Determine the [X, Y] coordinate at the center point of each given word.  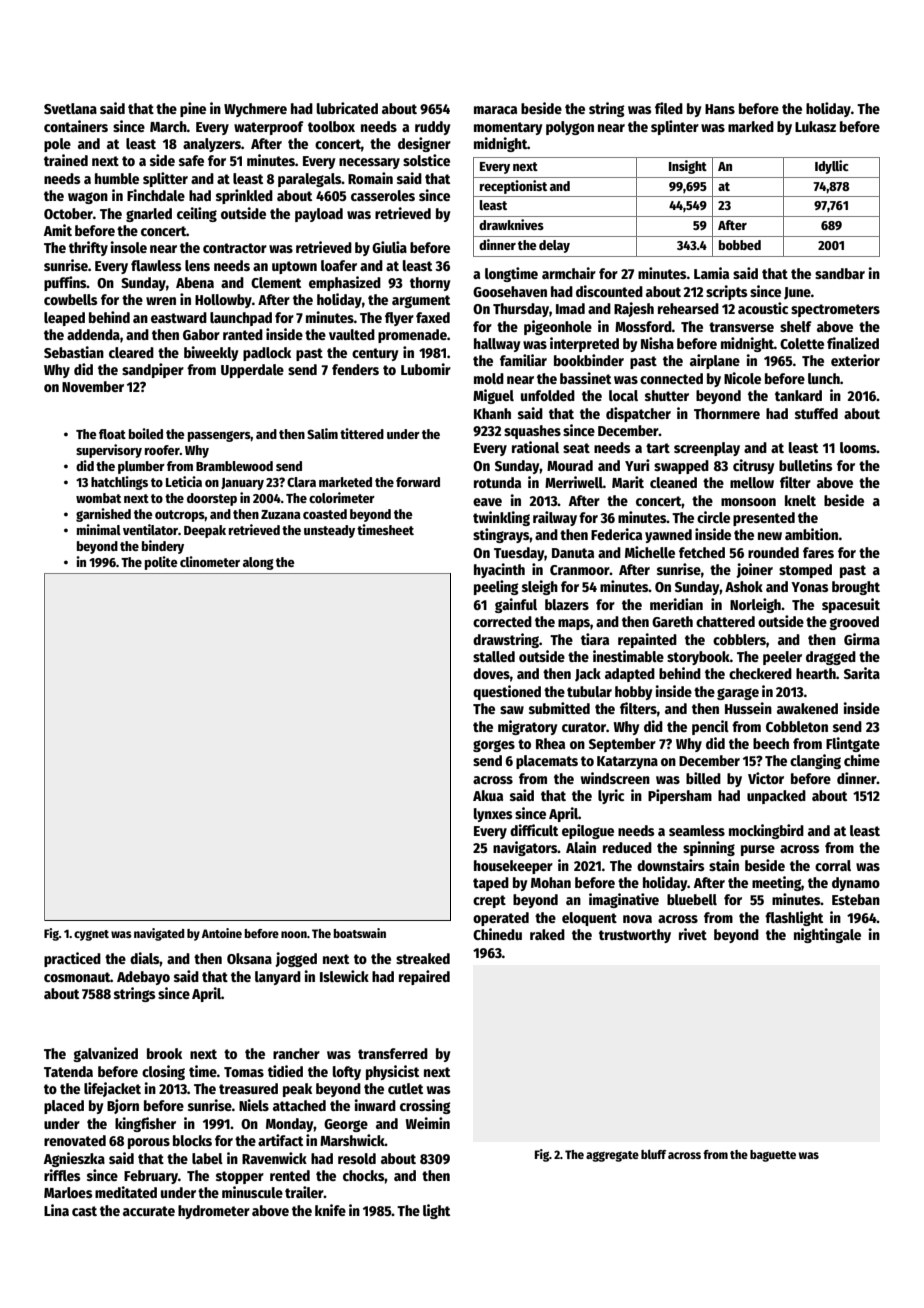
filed [669, 108]
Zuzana [281, 514]
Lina [56, 1210]
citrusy [754, 466]
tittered [362, 433]
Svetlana [70, 108]
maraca [495, 110]
